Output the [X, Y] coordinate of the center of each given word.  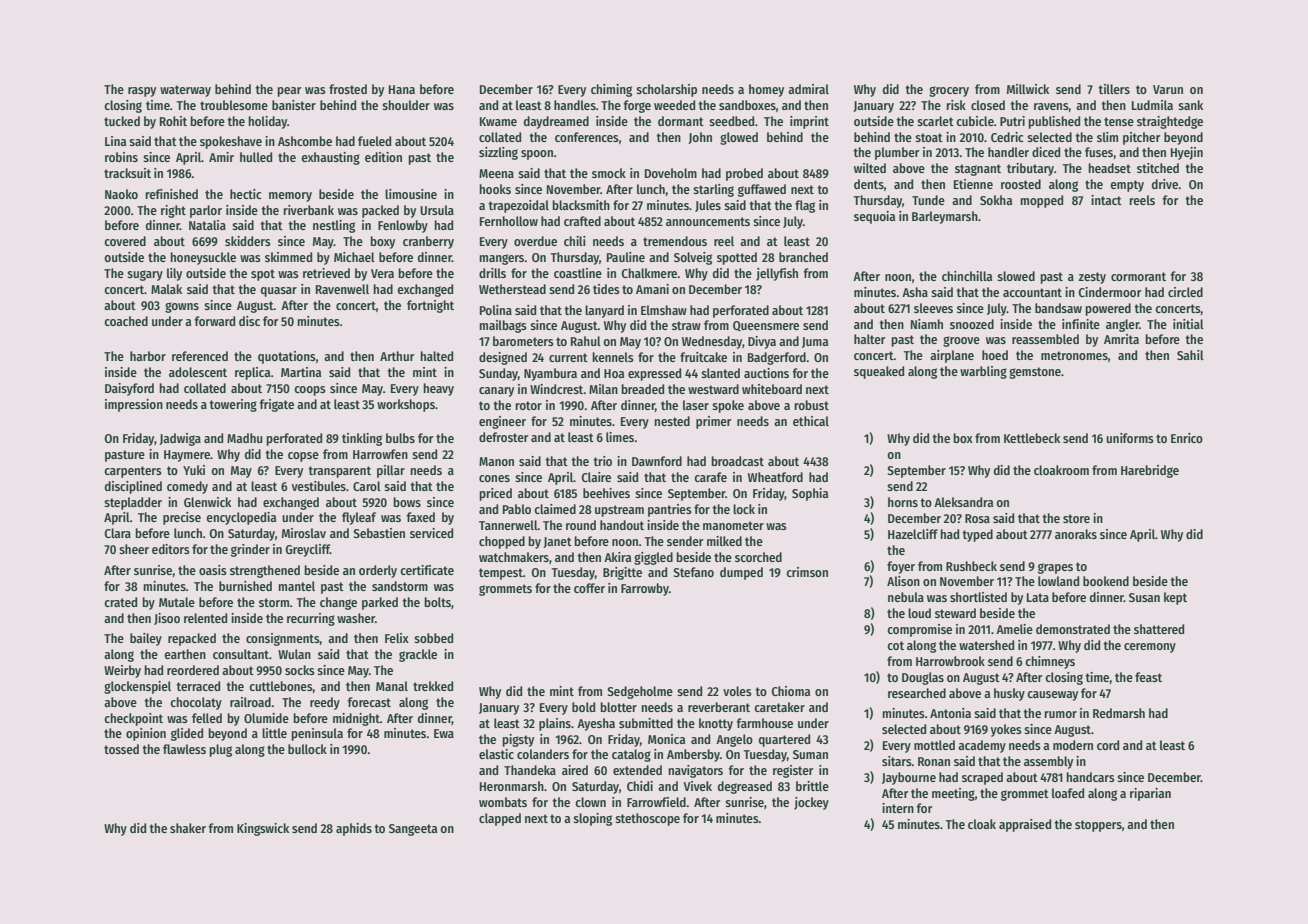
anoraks [1076, 534]
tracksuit [127, 173]
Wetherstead [512, 289]
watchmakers [514, 557]
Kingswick [263, 829]
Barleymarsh [945, 217]
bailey [146, 639]
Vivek [697, 786]
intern [898, 808]
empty [1127, 186]
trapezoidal [518, 206]
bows [407, 502]
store [1076, 518]
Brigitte [622, 573]
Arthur [397, 356]
